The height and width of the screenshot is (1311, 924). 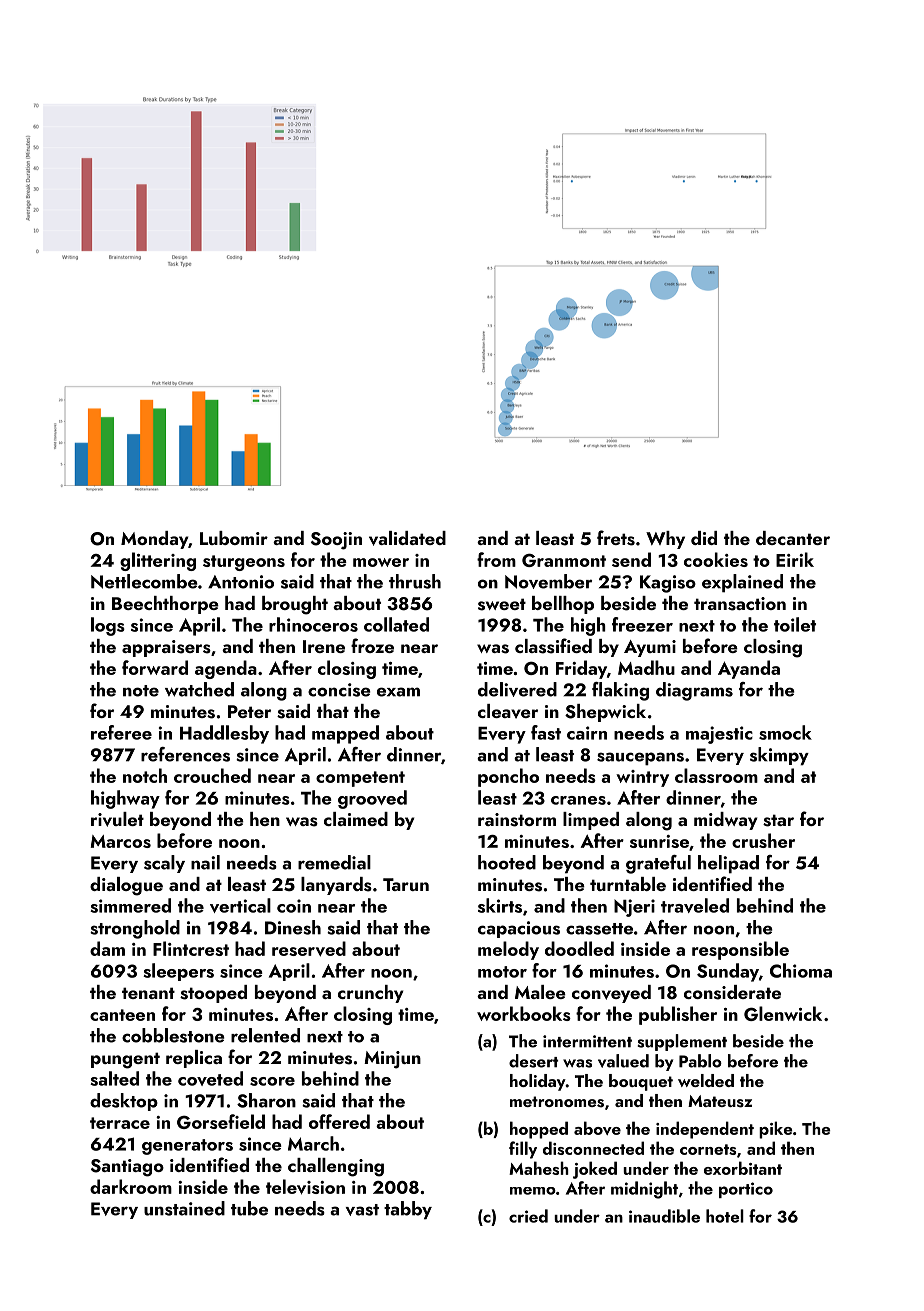 I want to click on Tarun, so click(x=406, y=884).
